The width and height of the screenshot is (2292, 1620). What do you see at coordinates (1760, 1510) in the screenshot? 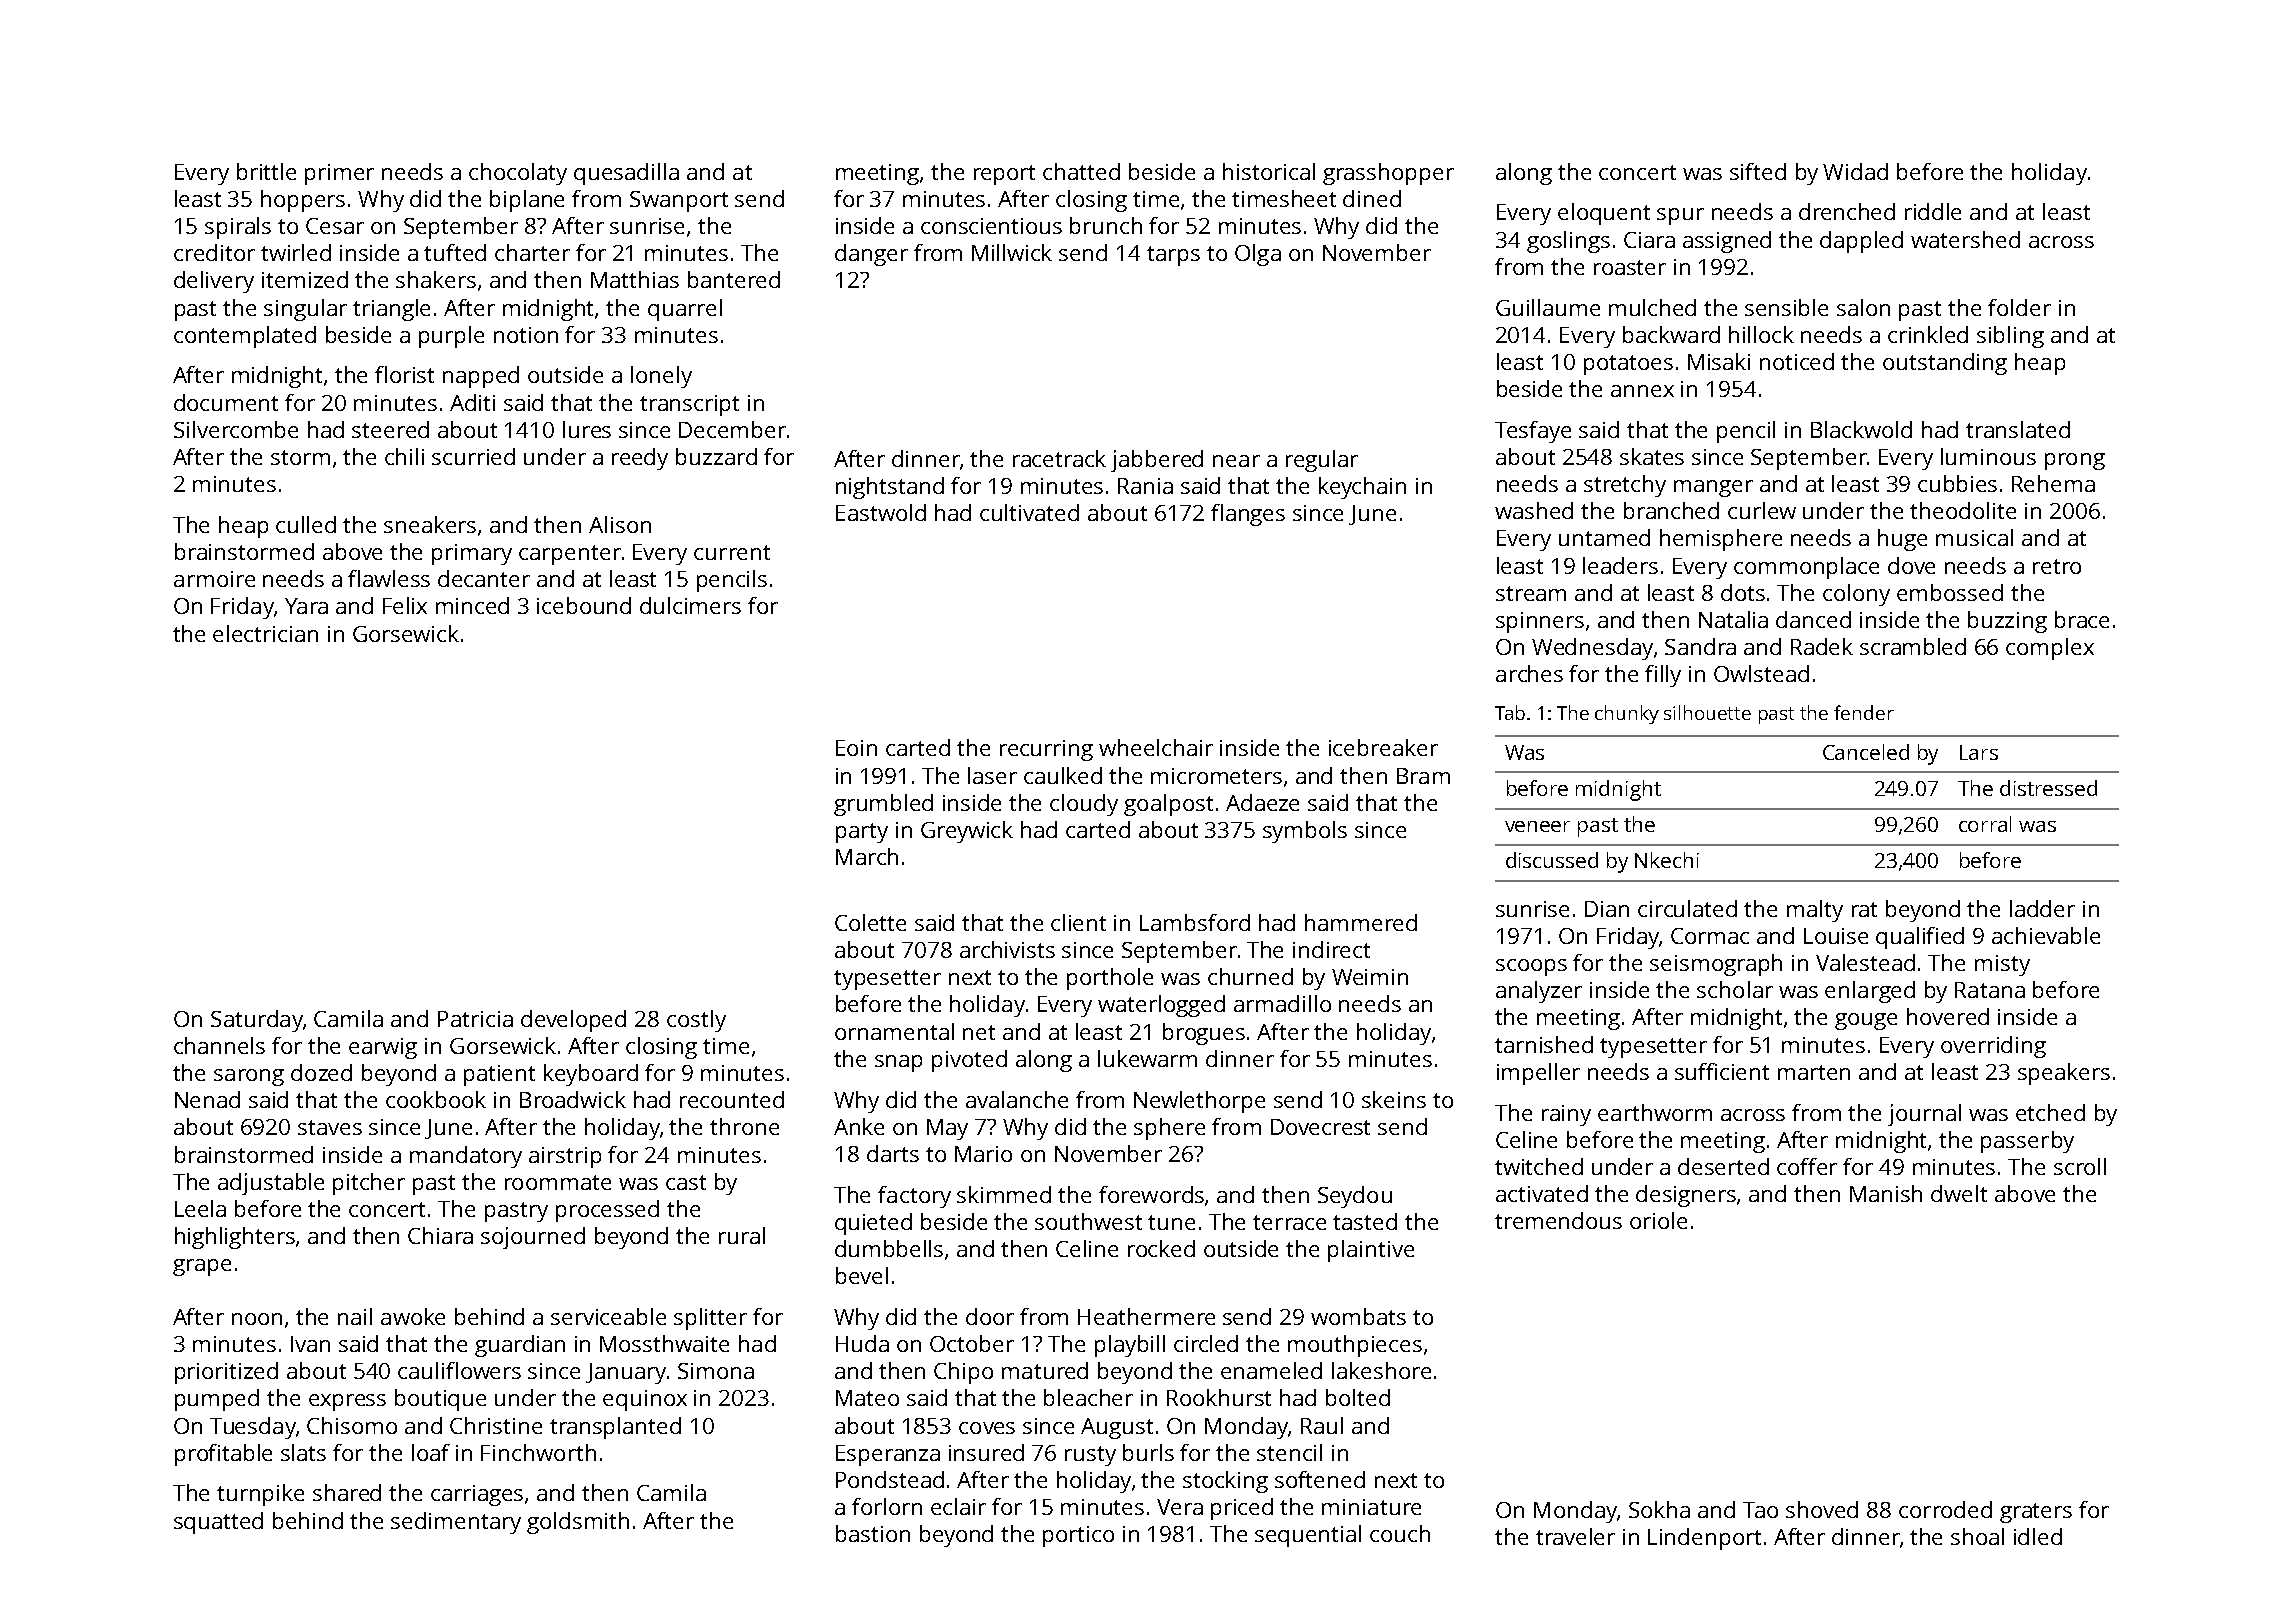
I see `Tao` at bounding box center [1760, 1510].
